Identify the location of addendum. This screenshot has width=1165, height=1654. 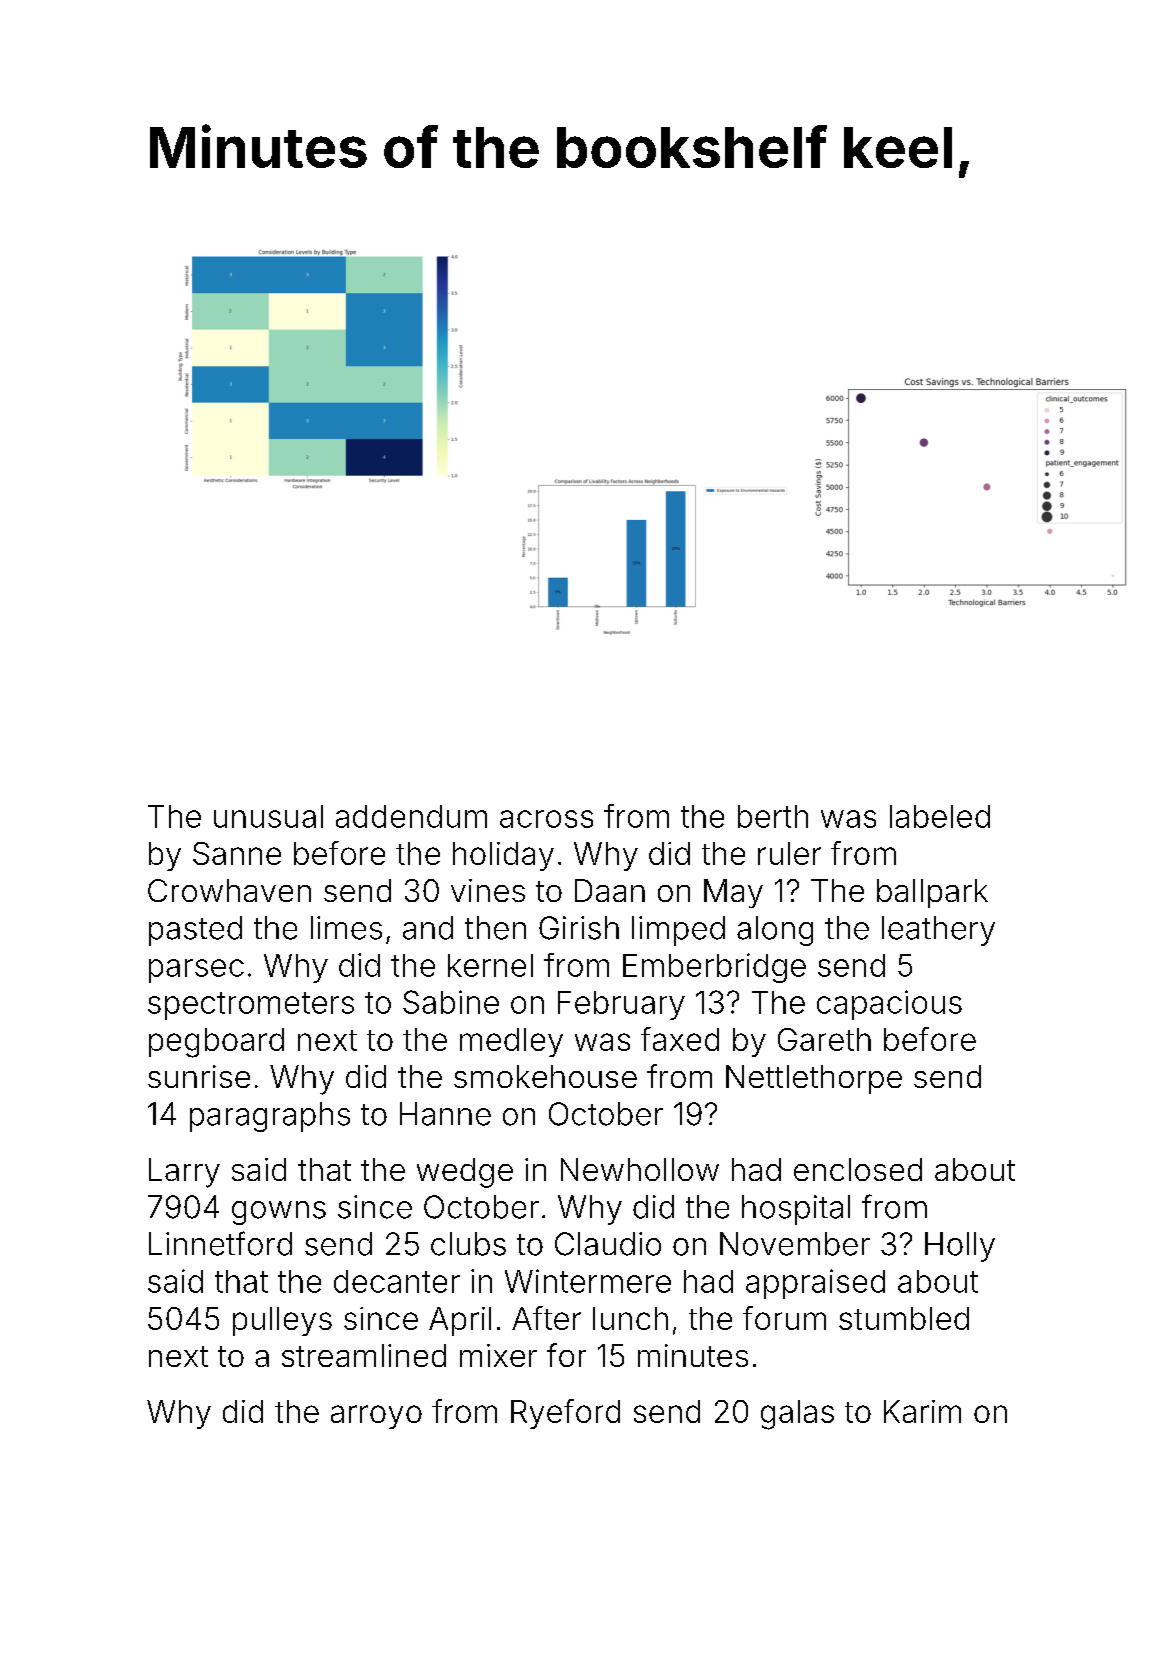
(411, 816).
